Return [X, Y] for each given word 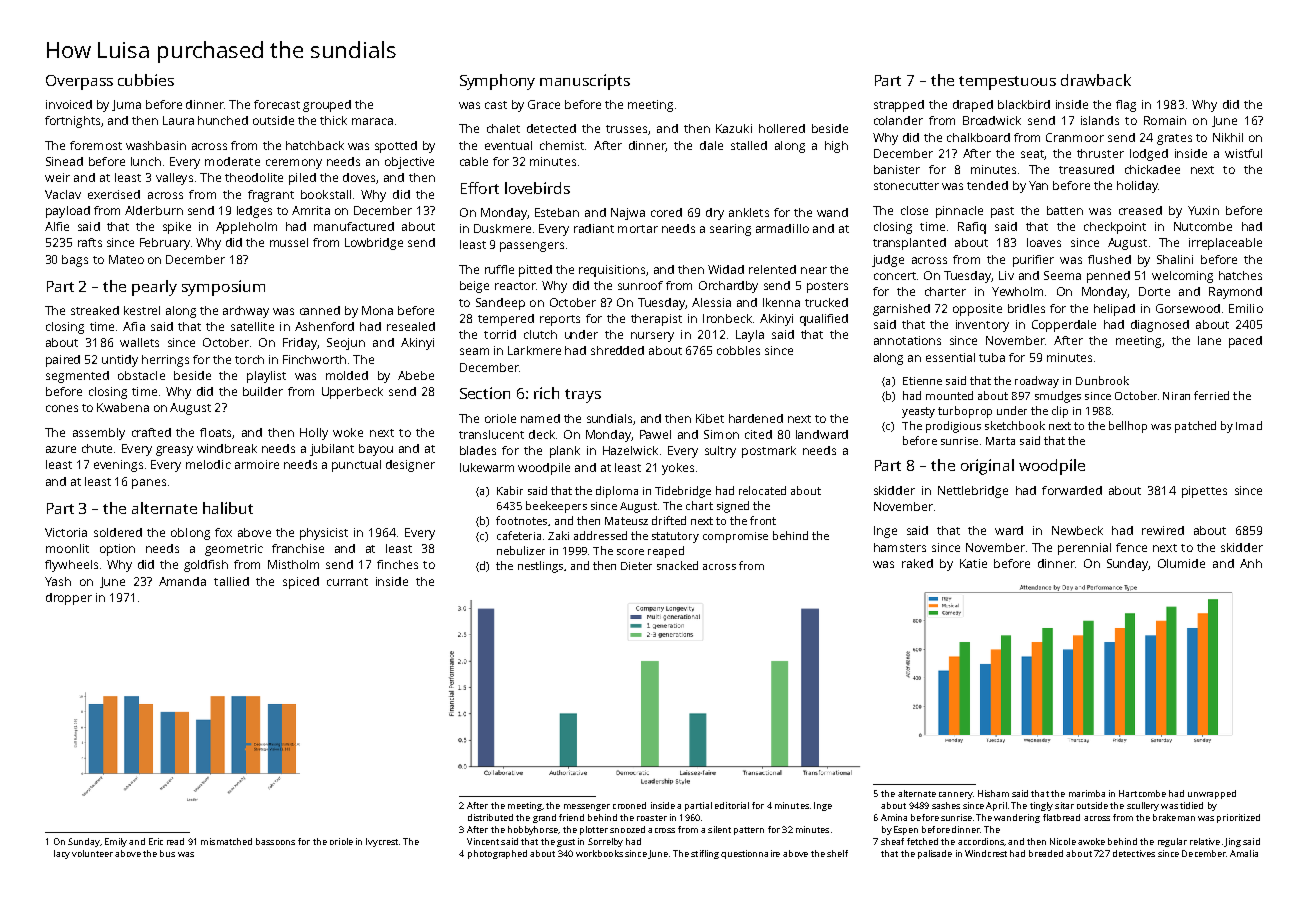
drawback [1096, 80]
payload [68, 212]
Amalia [1244, 853]
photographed [497, 854]
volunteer [92, 853]
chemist [562, 145]
